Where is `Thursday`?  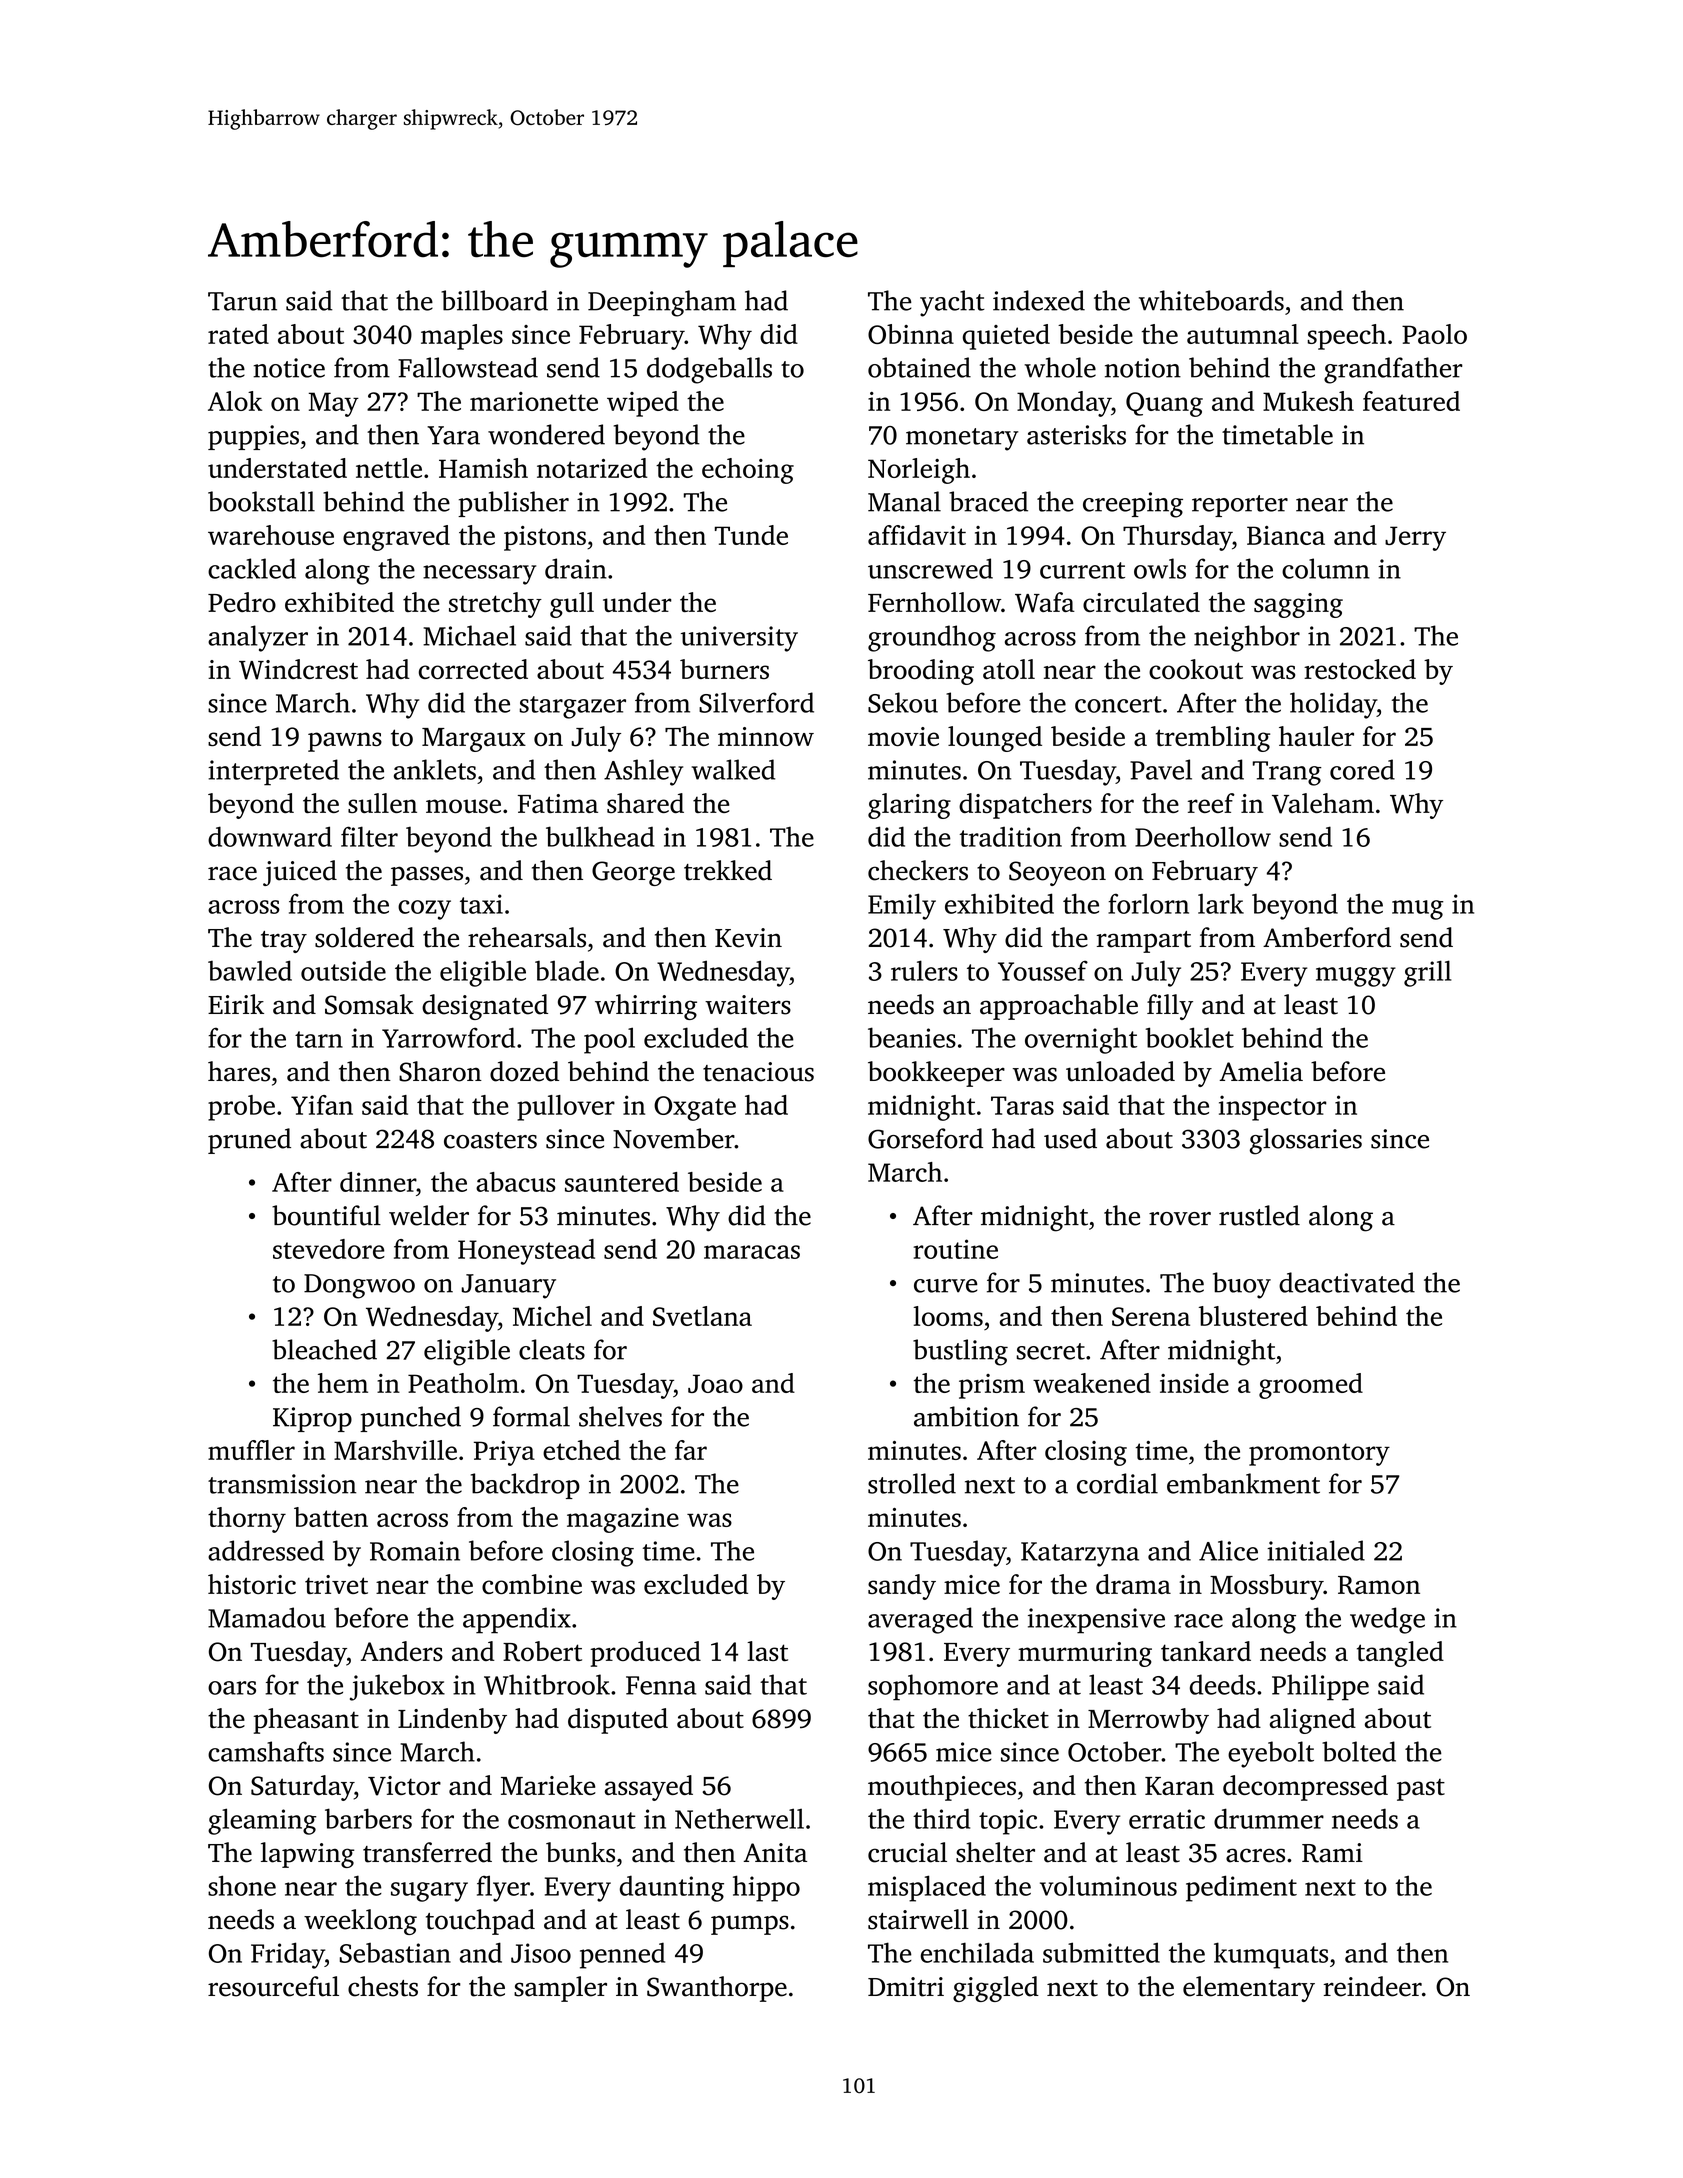 Thursday is located at coordinates (1177, 538).
